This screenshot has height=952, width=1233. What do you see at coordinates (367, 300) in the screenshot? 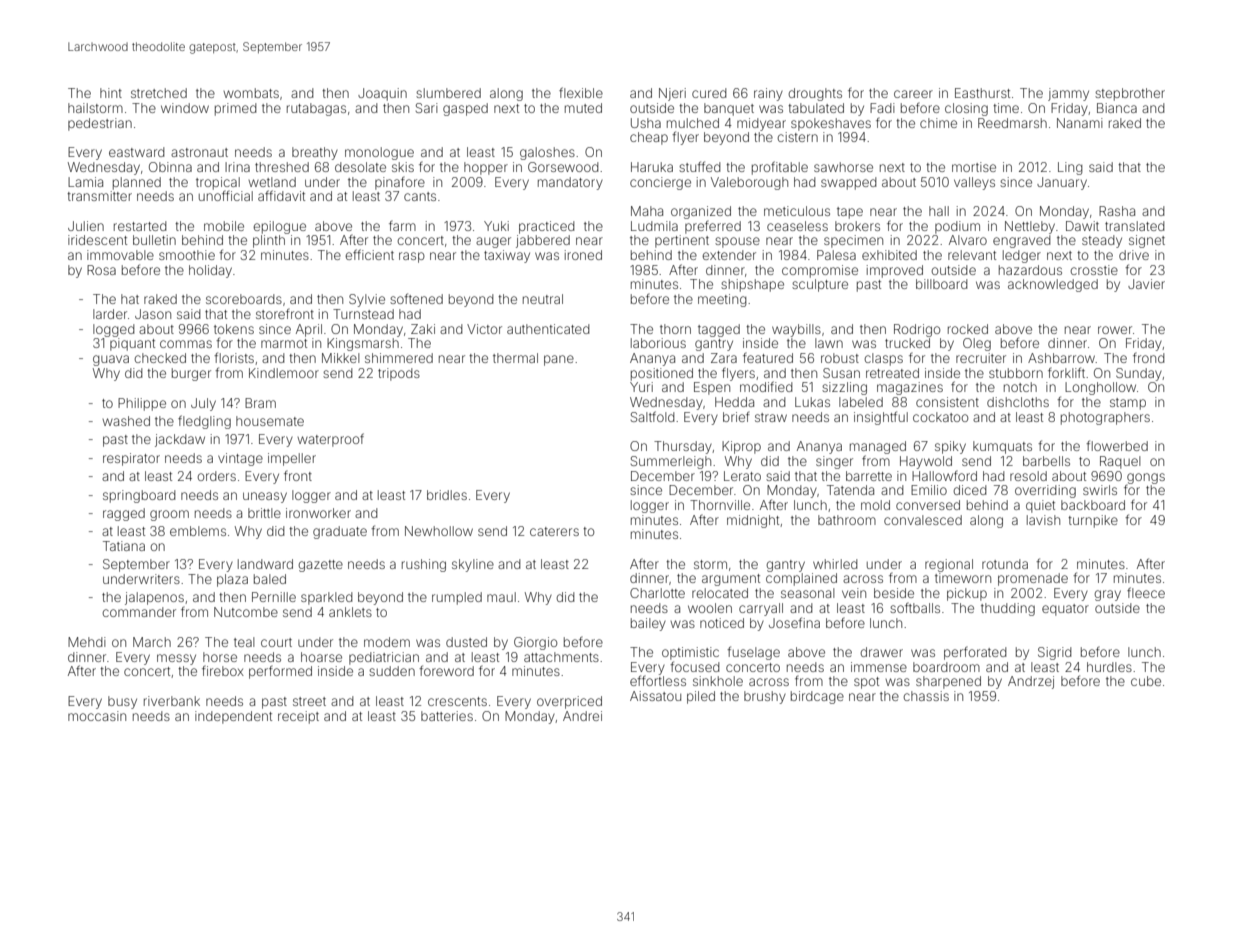
I see `Sylvie` at bounding box center [367, 300].
